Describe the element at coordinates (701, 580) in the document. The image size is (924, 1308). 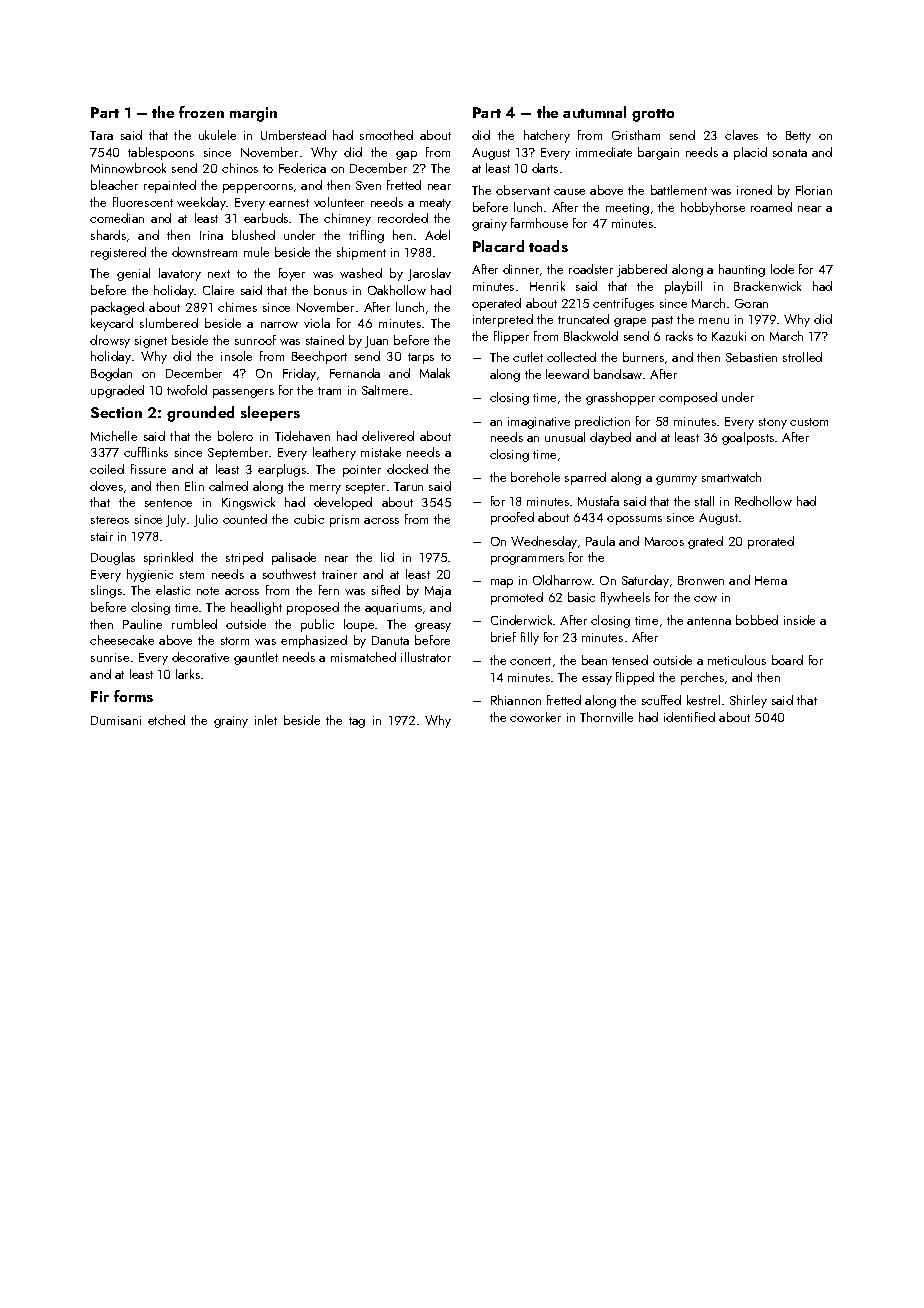
I see `Bronwen` at that location.
